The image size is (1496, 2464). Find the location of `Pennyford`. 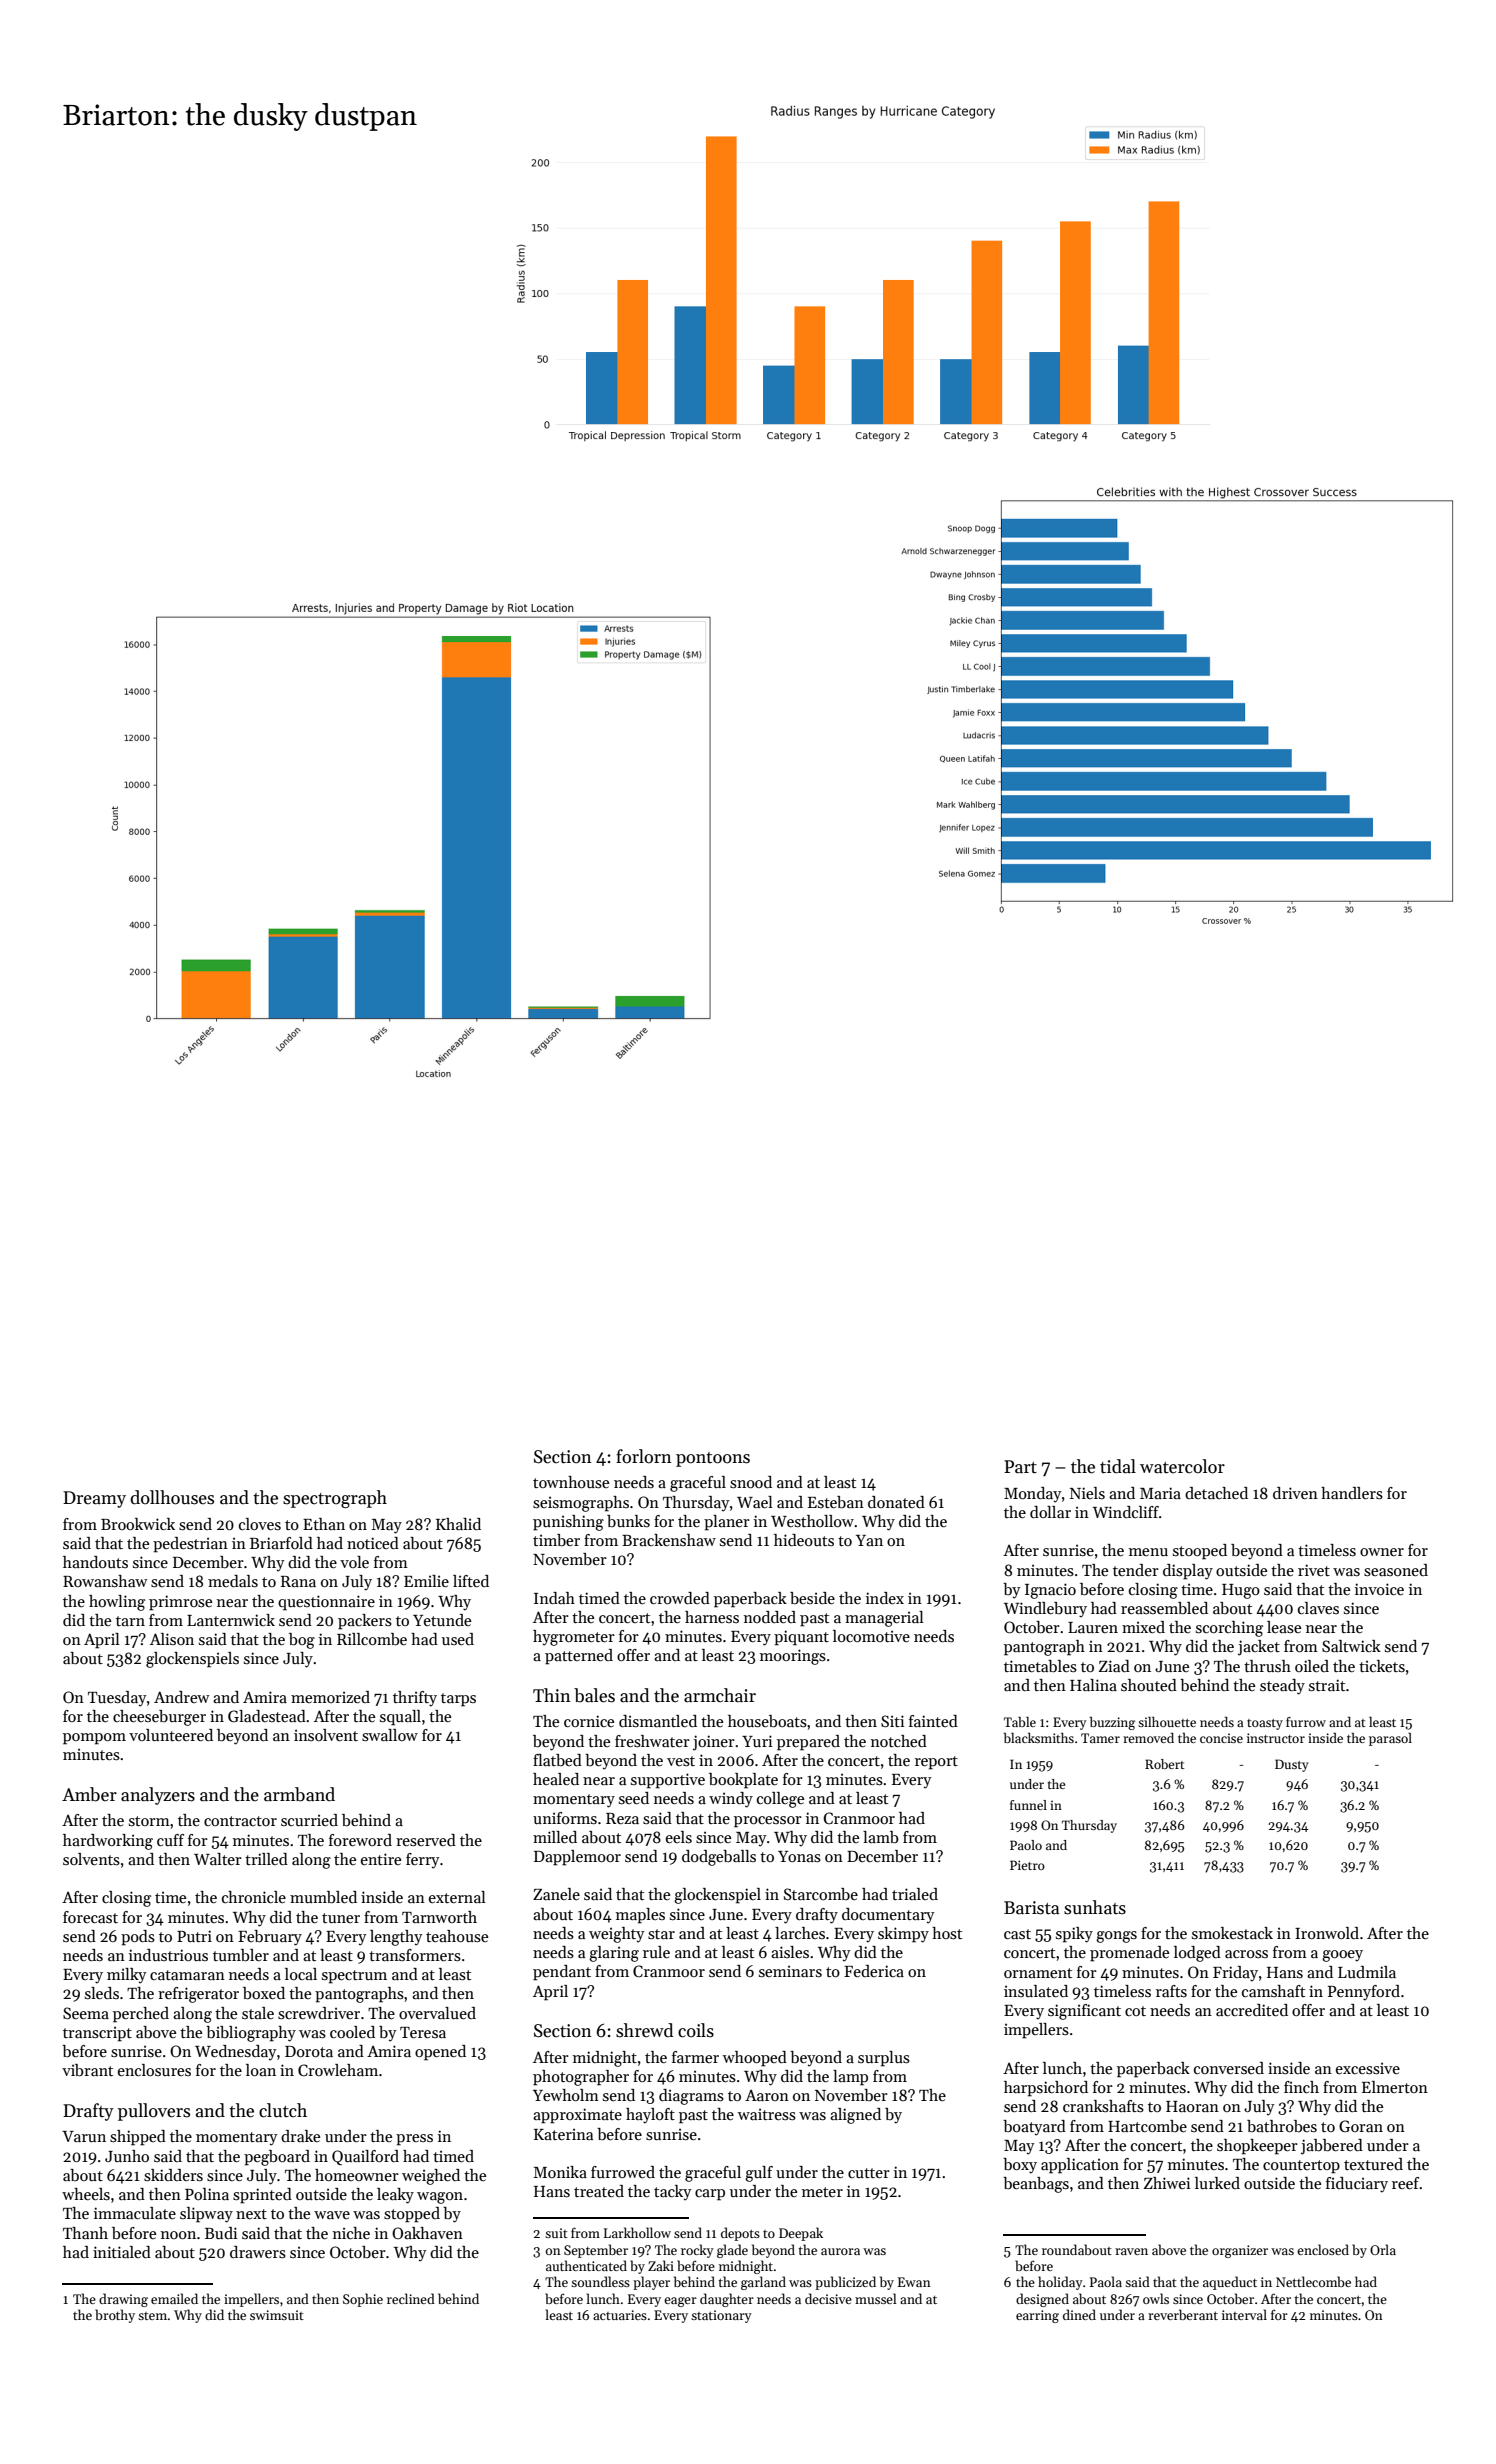

Pennyford is located at coordinates (1364, 1993).
